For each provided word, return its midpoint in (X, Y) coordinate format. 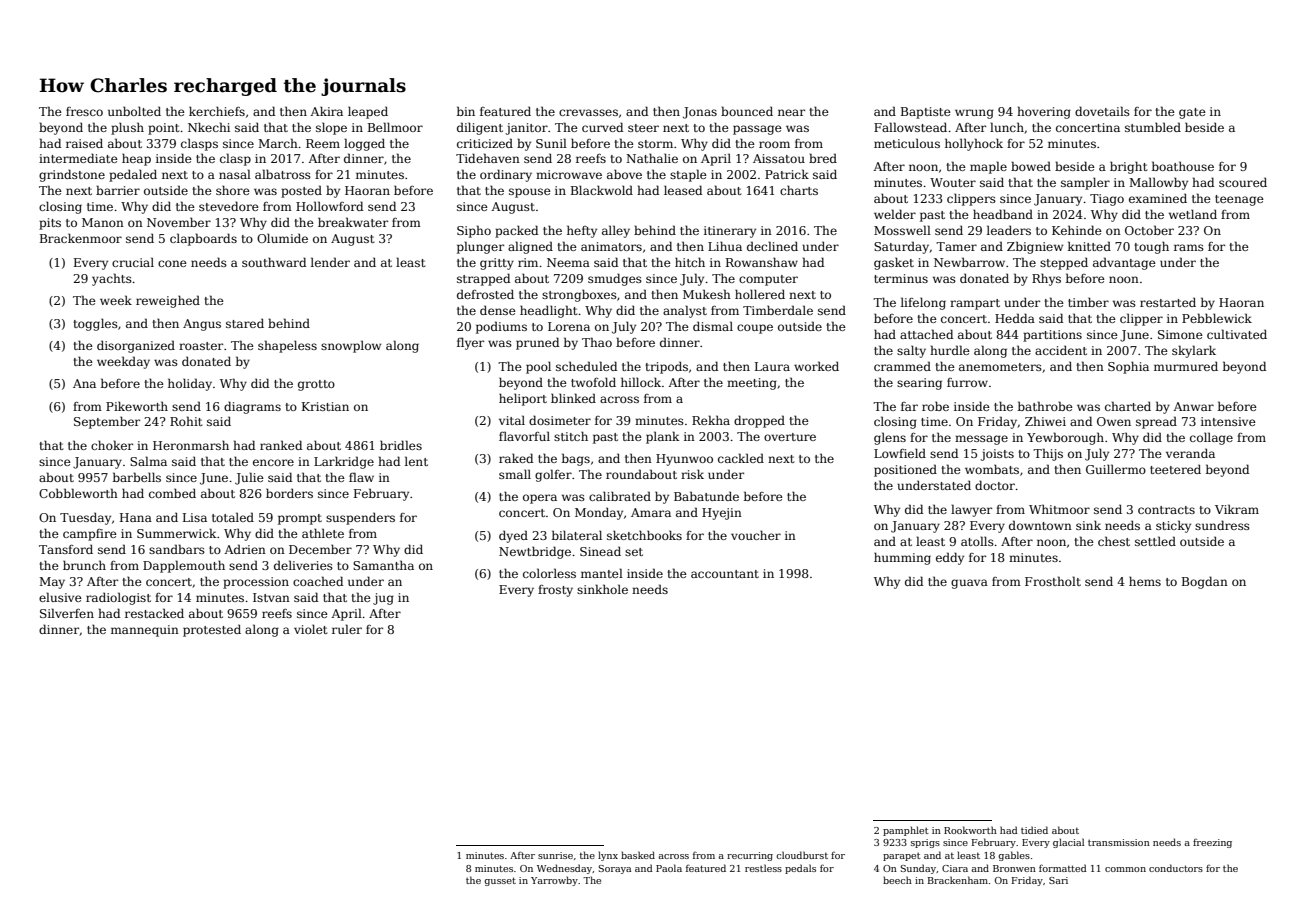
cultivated (1237, 334)
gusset (500, 881)
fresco (84, 111)
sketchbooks (644, 535)
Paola (669, 868)
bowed (1031, 166)
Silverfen (67, 613)
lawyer (971, 510)
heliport (523, 399)
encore (273, 462)
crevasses (588, 112)
